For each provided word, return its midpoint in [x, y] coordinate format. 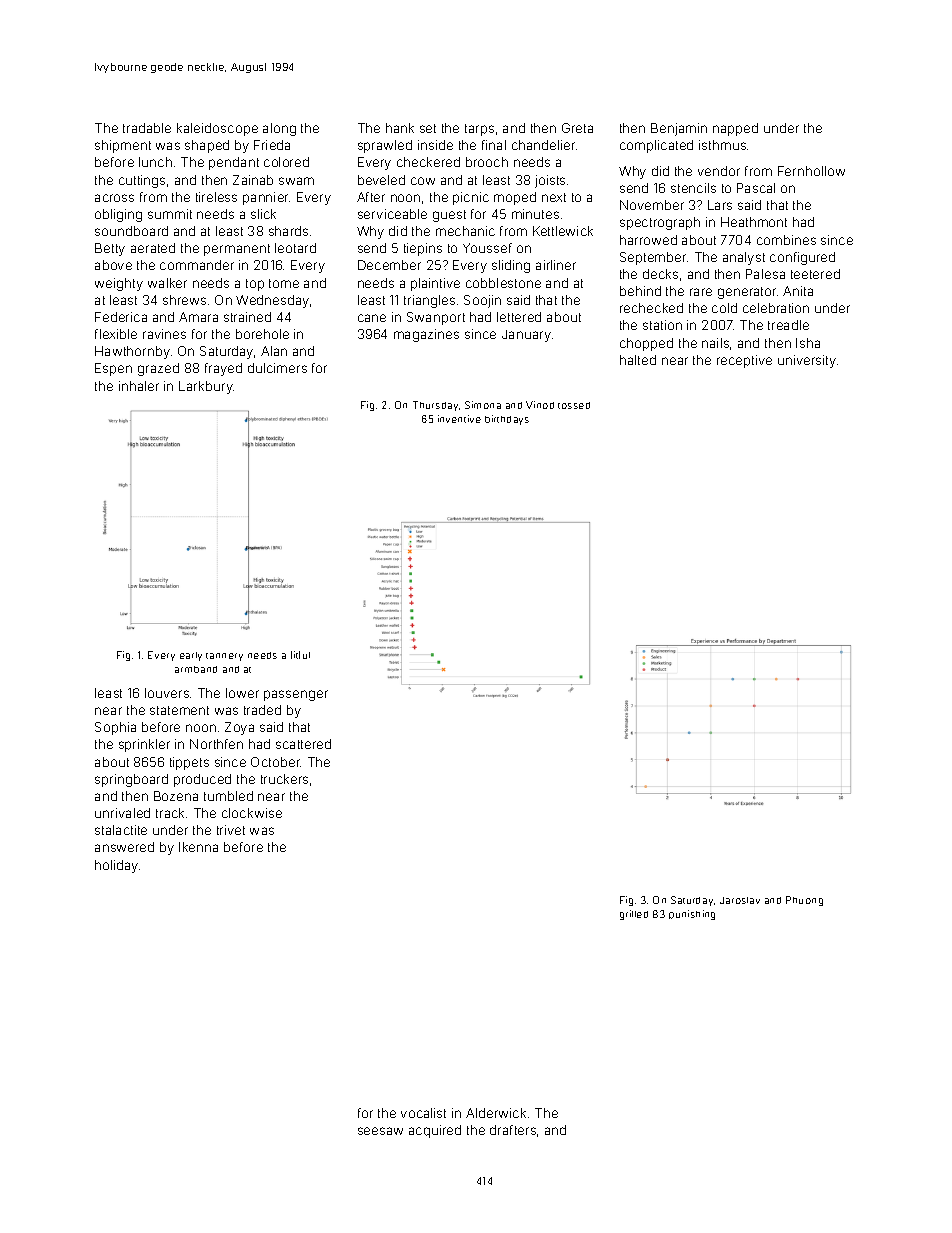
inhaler [139, 386]
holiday [117, 866]
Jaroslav [740, 900]
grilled [634, 915]
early [191, 656]
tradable [147, 128]
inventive [459, 419]
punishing [692, 915]
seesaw [380, 1131]
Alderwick [496, 1113]
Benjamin [679, 129]
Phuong [804, 901]
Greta [577, 128]
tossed [574, 405]
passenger [296, 695]
